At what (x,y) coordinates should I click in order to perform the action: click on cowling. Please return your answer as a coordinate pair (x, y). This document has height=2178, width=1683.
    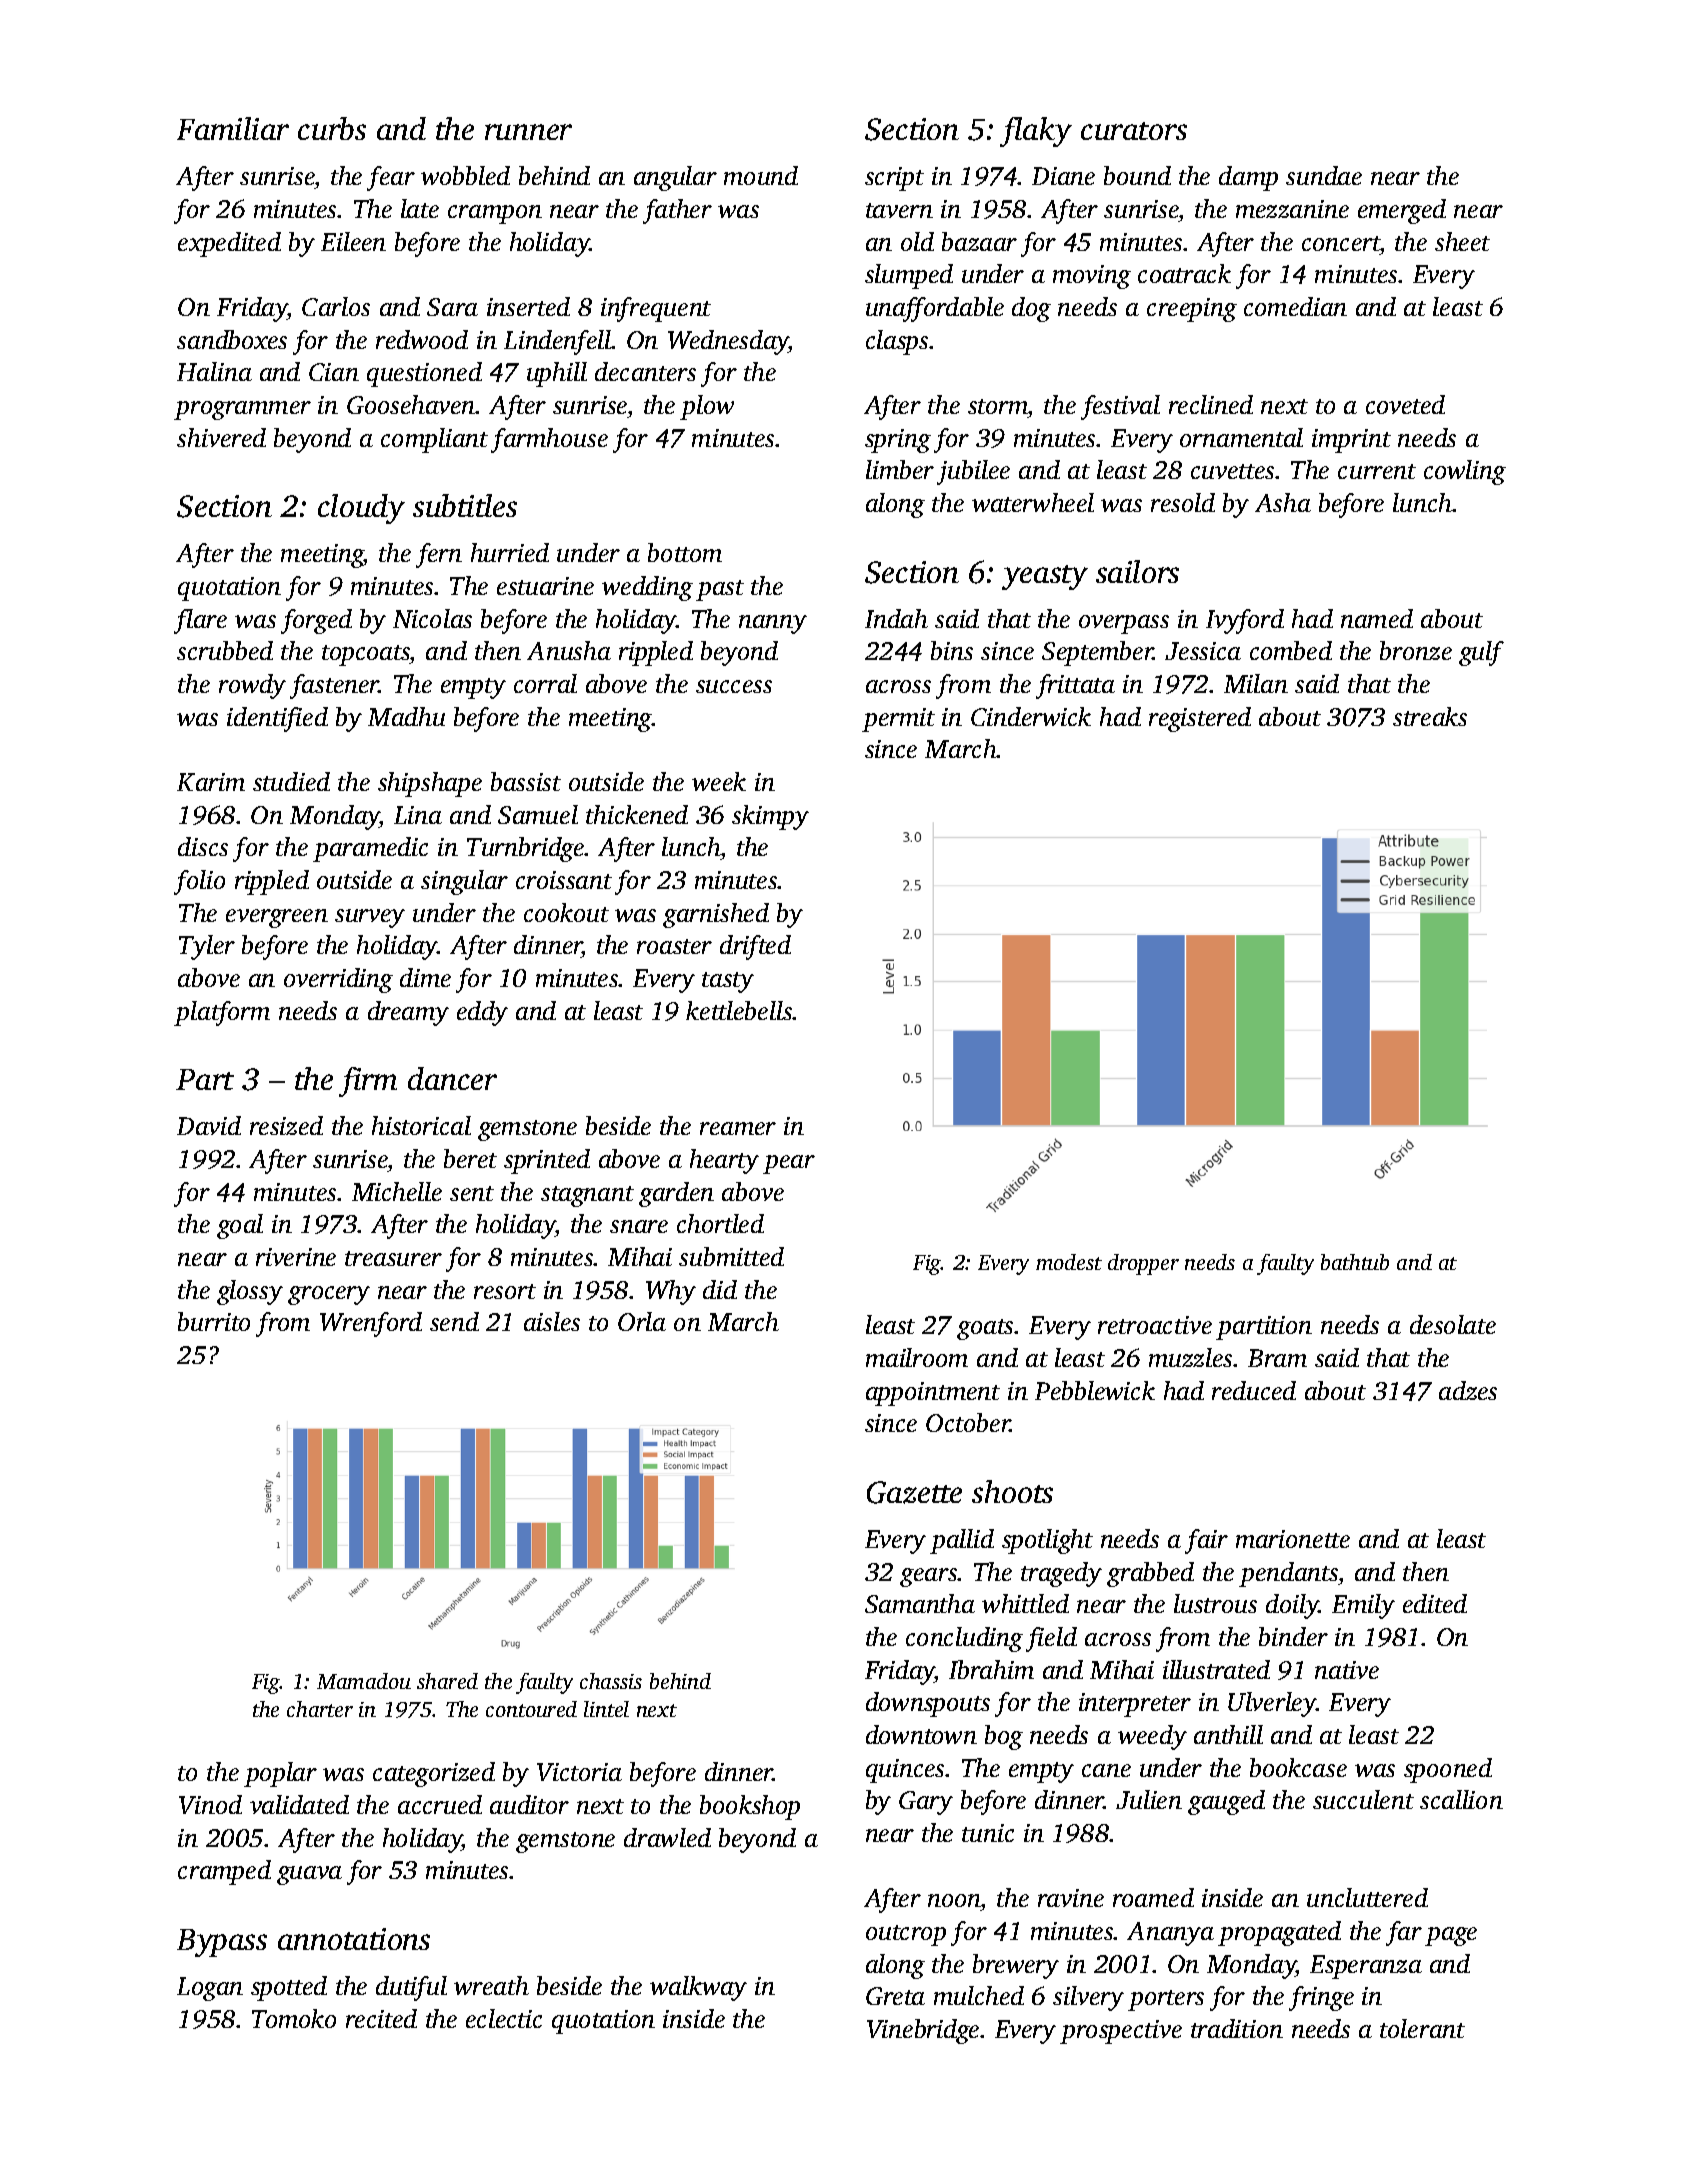
    Looking at the image, I should click on (1465, 472).
